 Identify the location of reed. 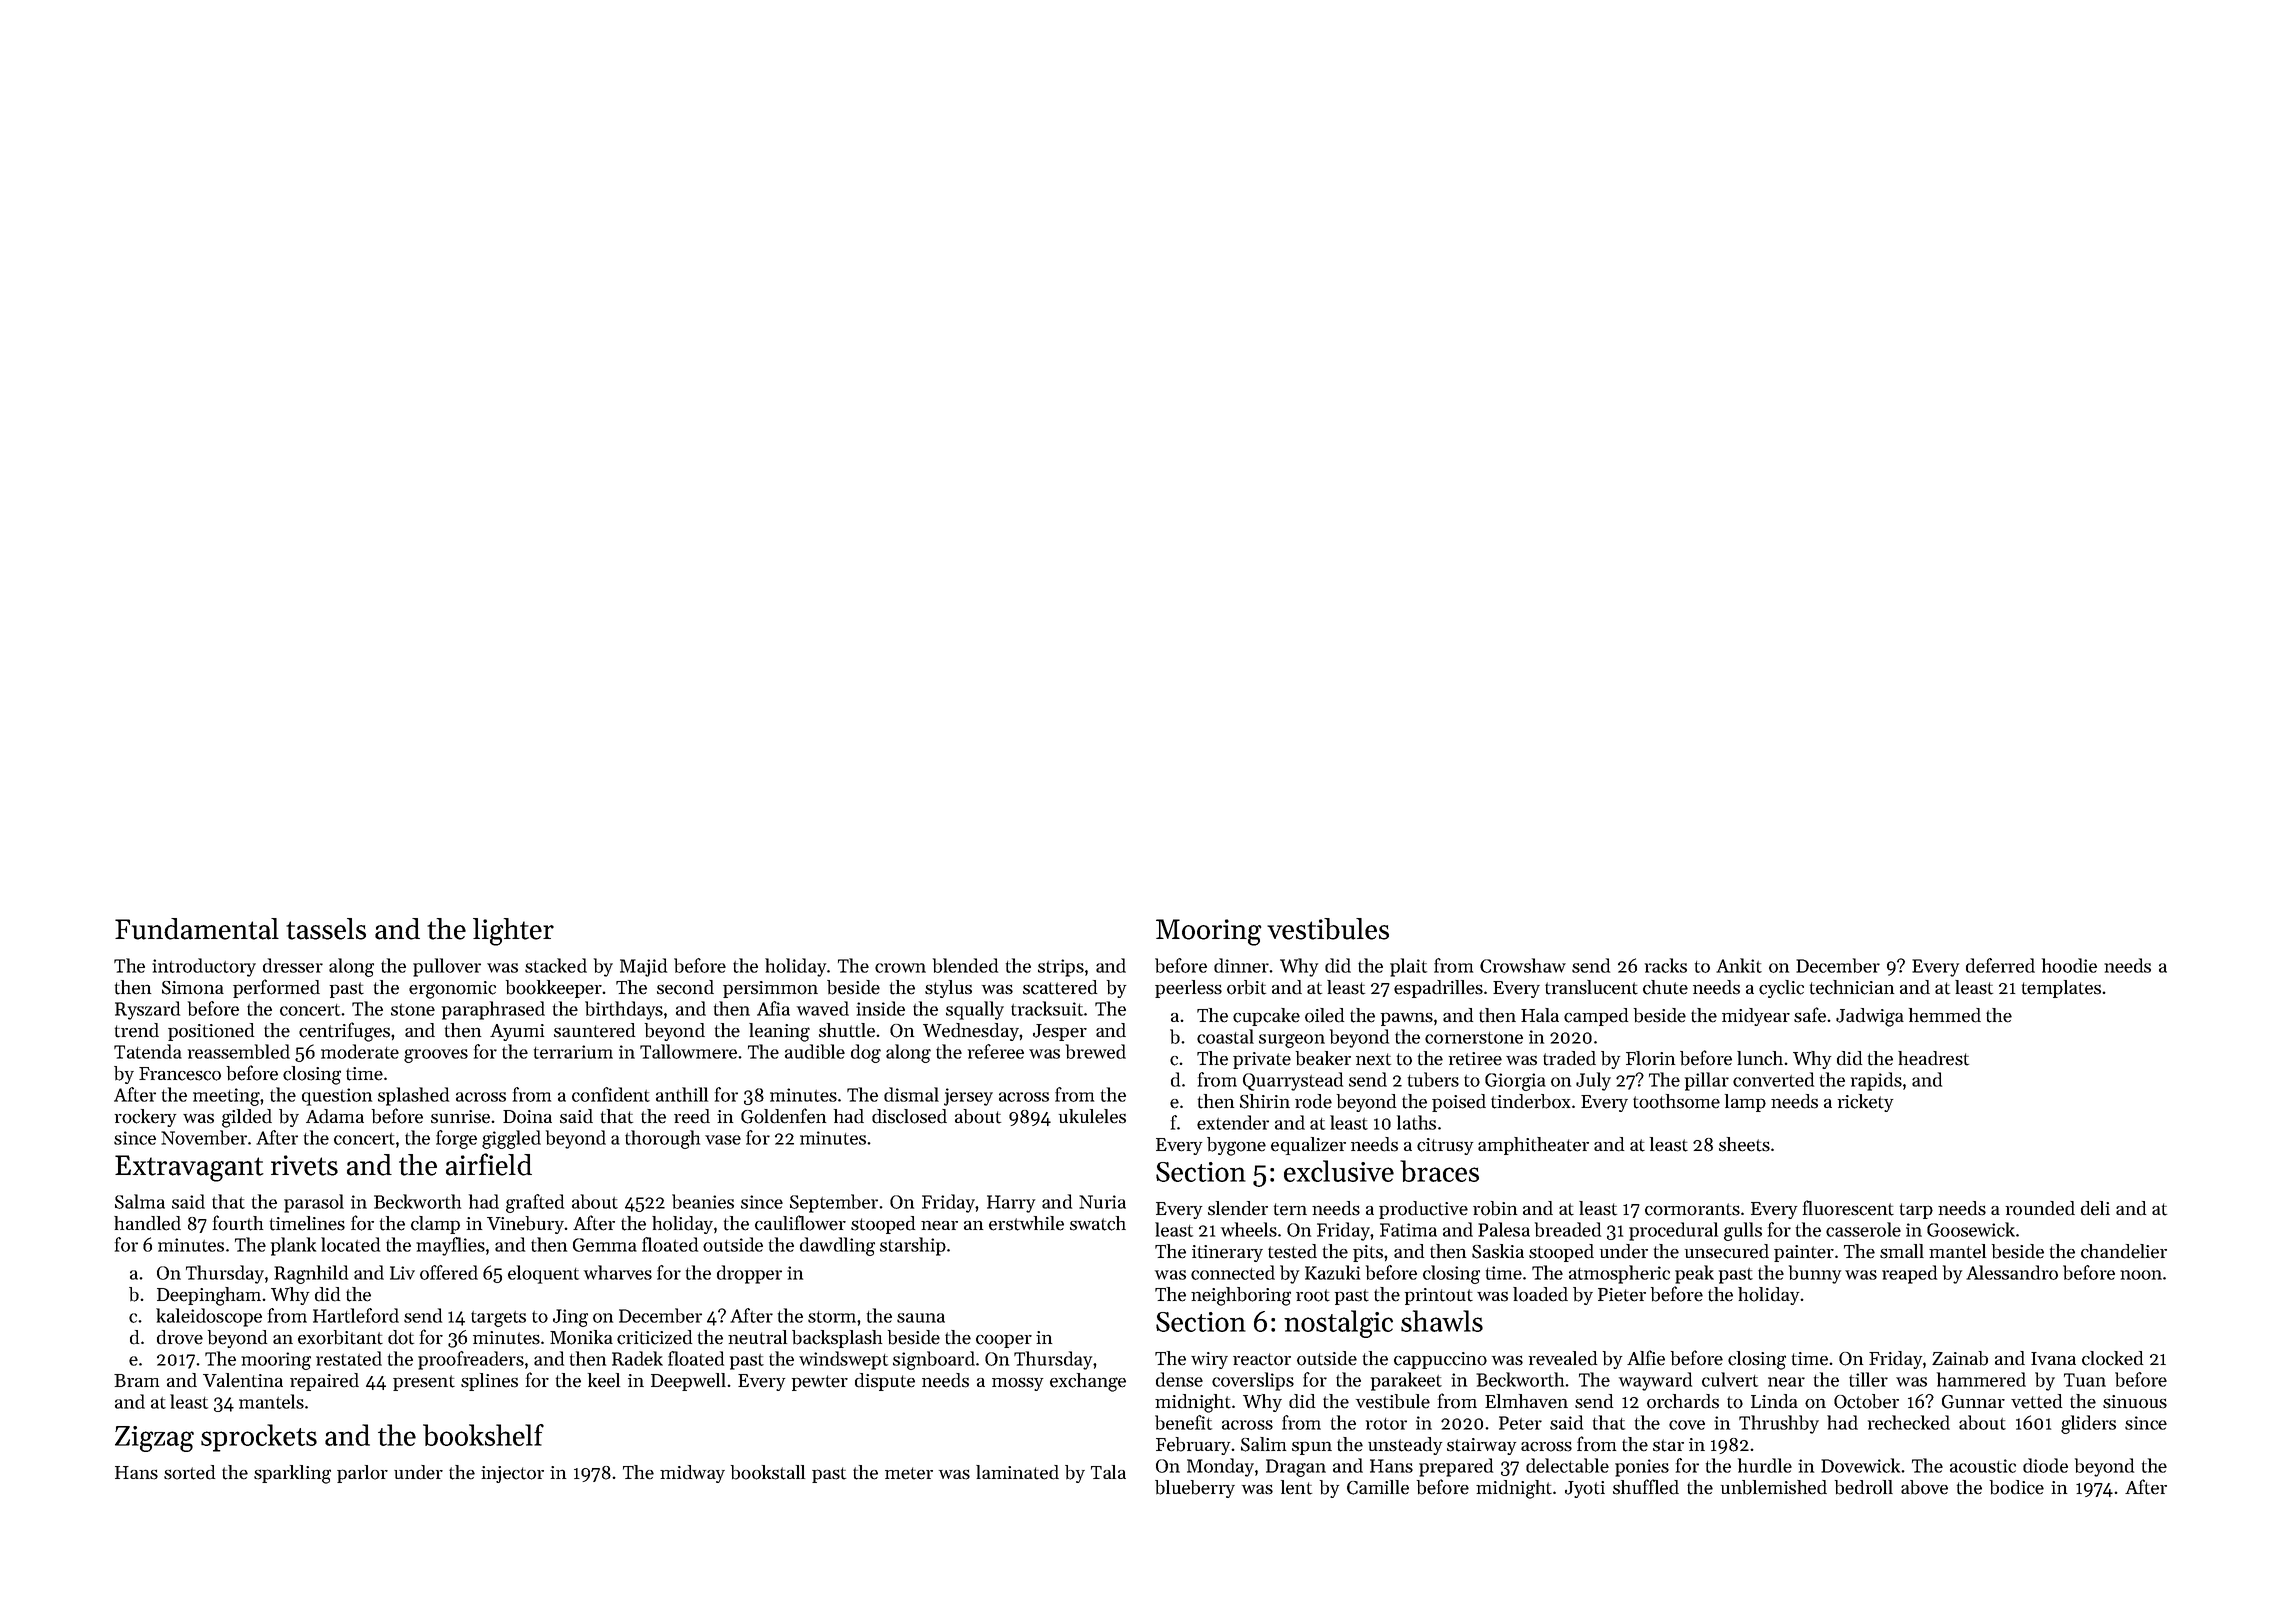
(692, 1116).
